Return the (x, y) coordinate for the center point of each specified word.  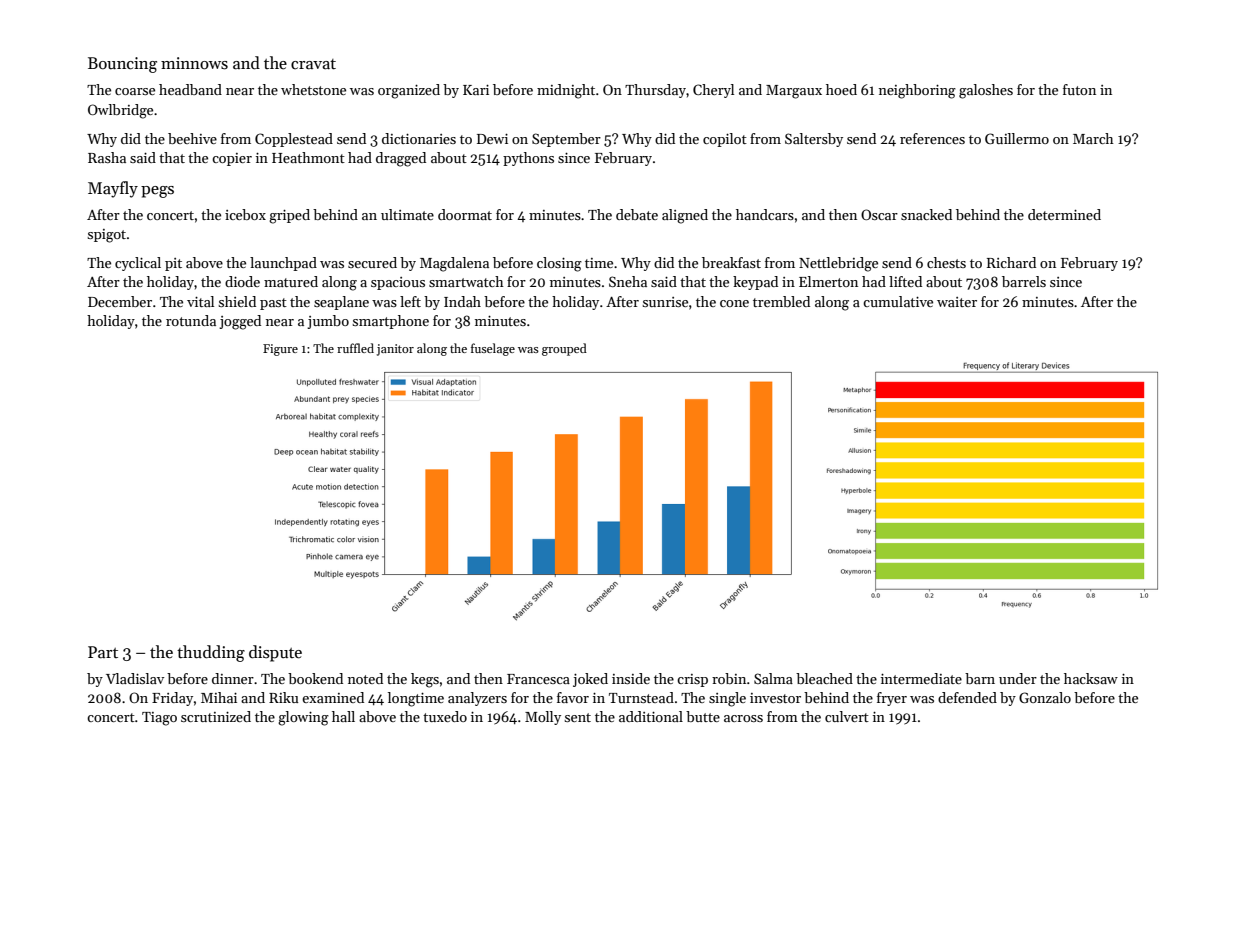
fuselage (493, 349)
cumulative (898, 301)
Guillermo (1017, 138)
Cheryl (713, 91)
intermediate (921, 678)
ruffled (355, 348)
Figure (280, 350)
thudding (211, 653)
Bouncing (122, 65)
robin (729, 678)
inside (631, 678)
